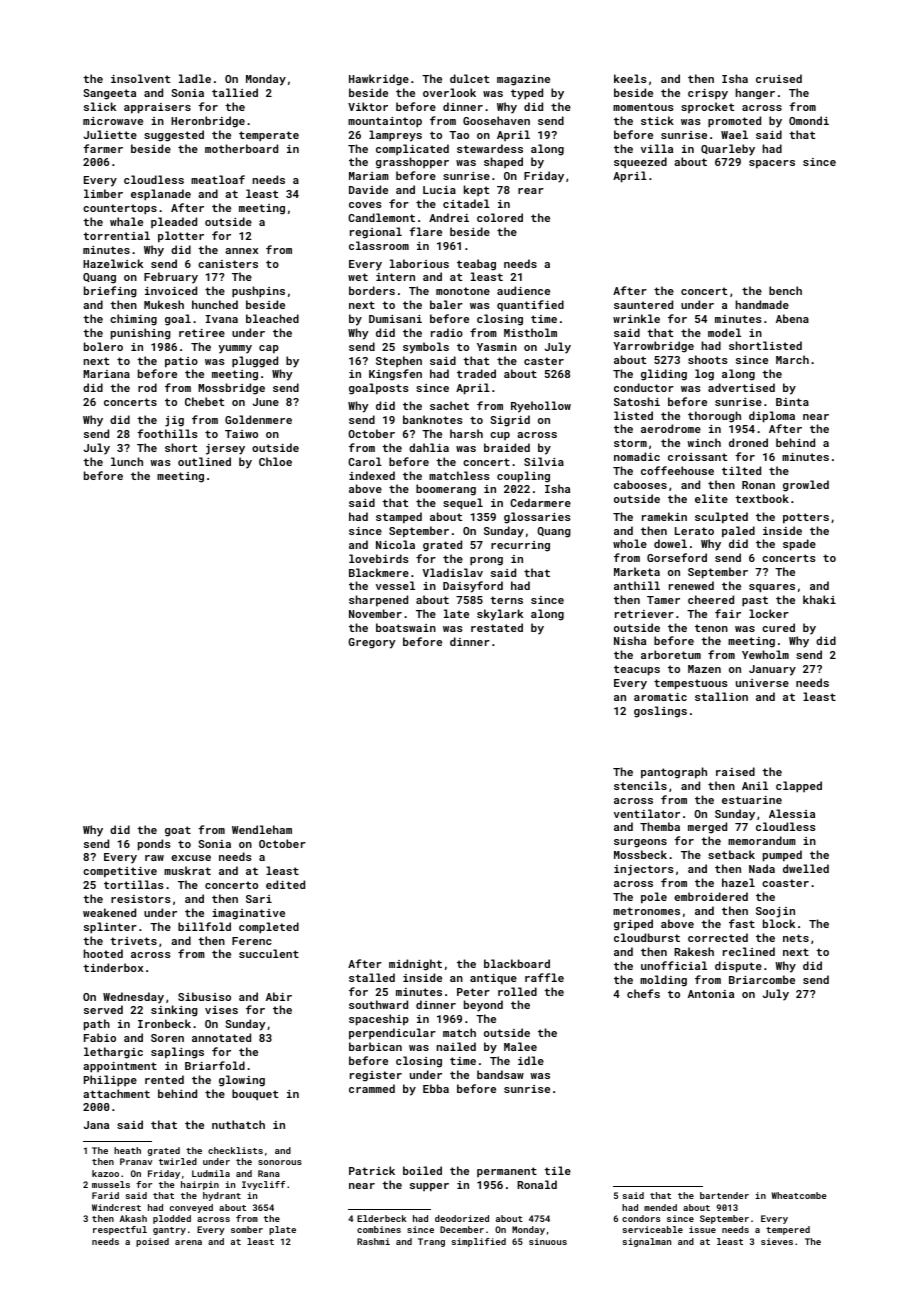 This screenshot has width=924, height=1308. Describe the element at coordinates (762, 979) in the screenshot. I see `Briarcombe` at that location.
